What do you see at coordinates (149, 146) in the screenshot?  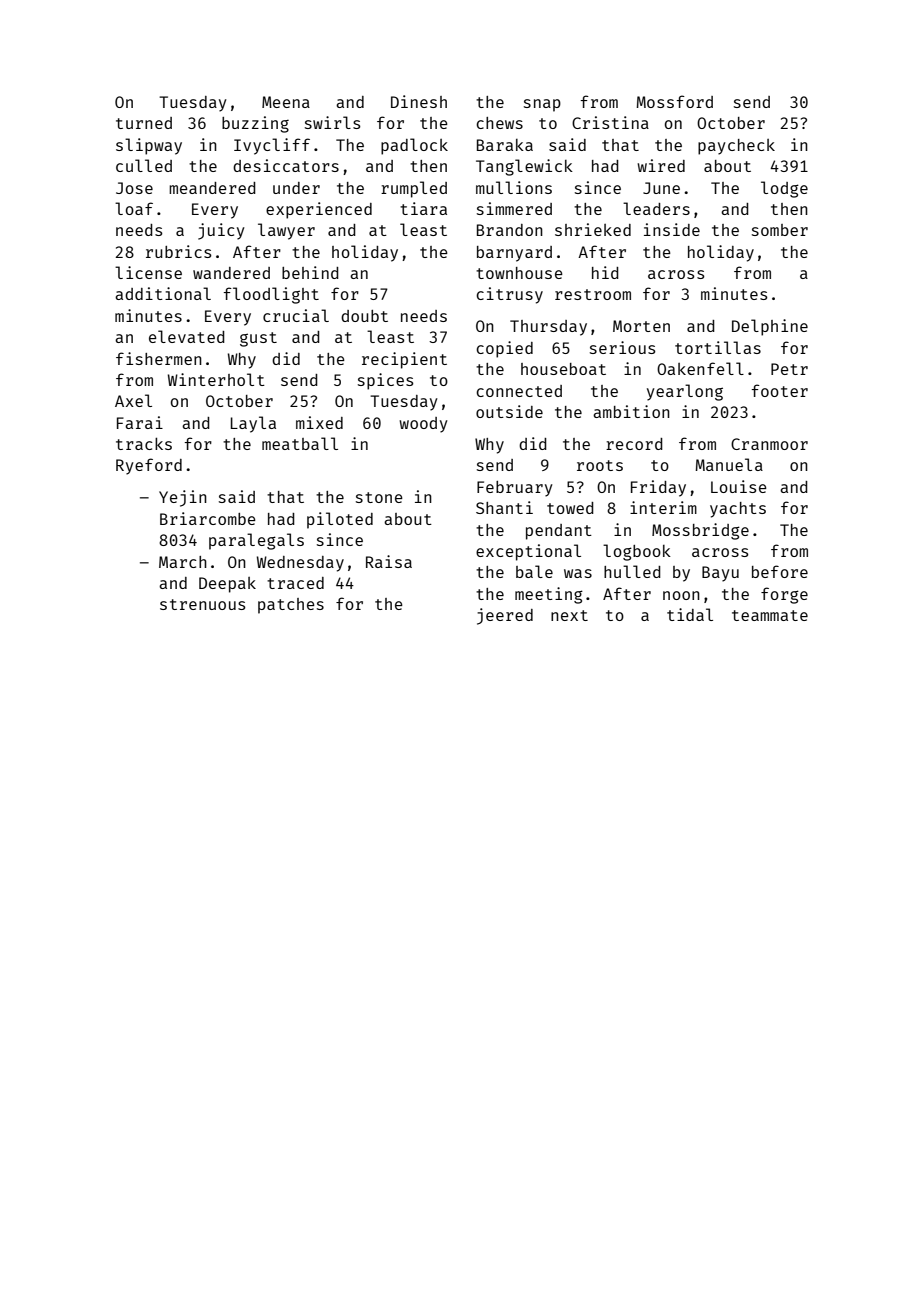 I see `slipway` at bounding box center [149, 146].
